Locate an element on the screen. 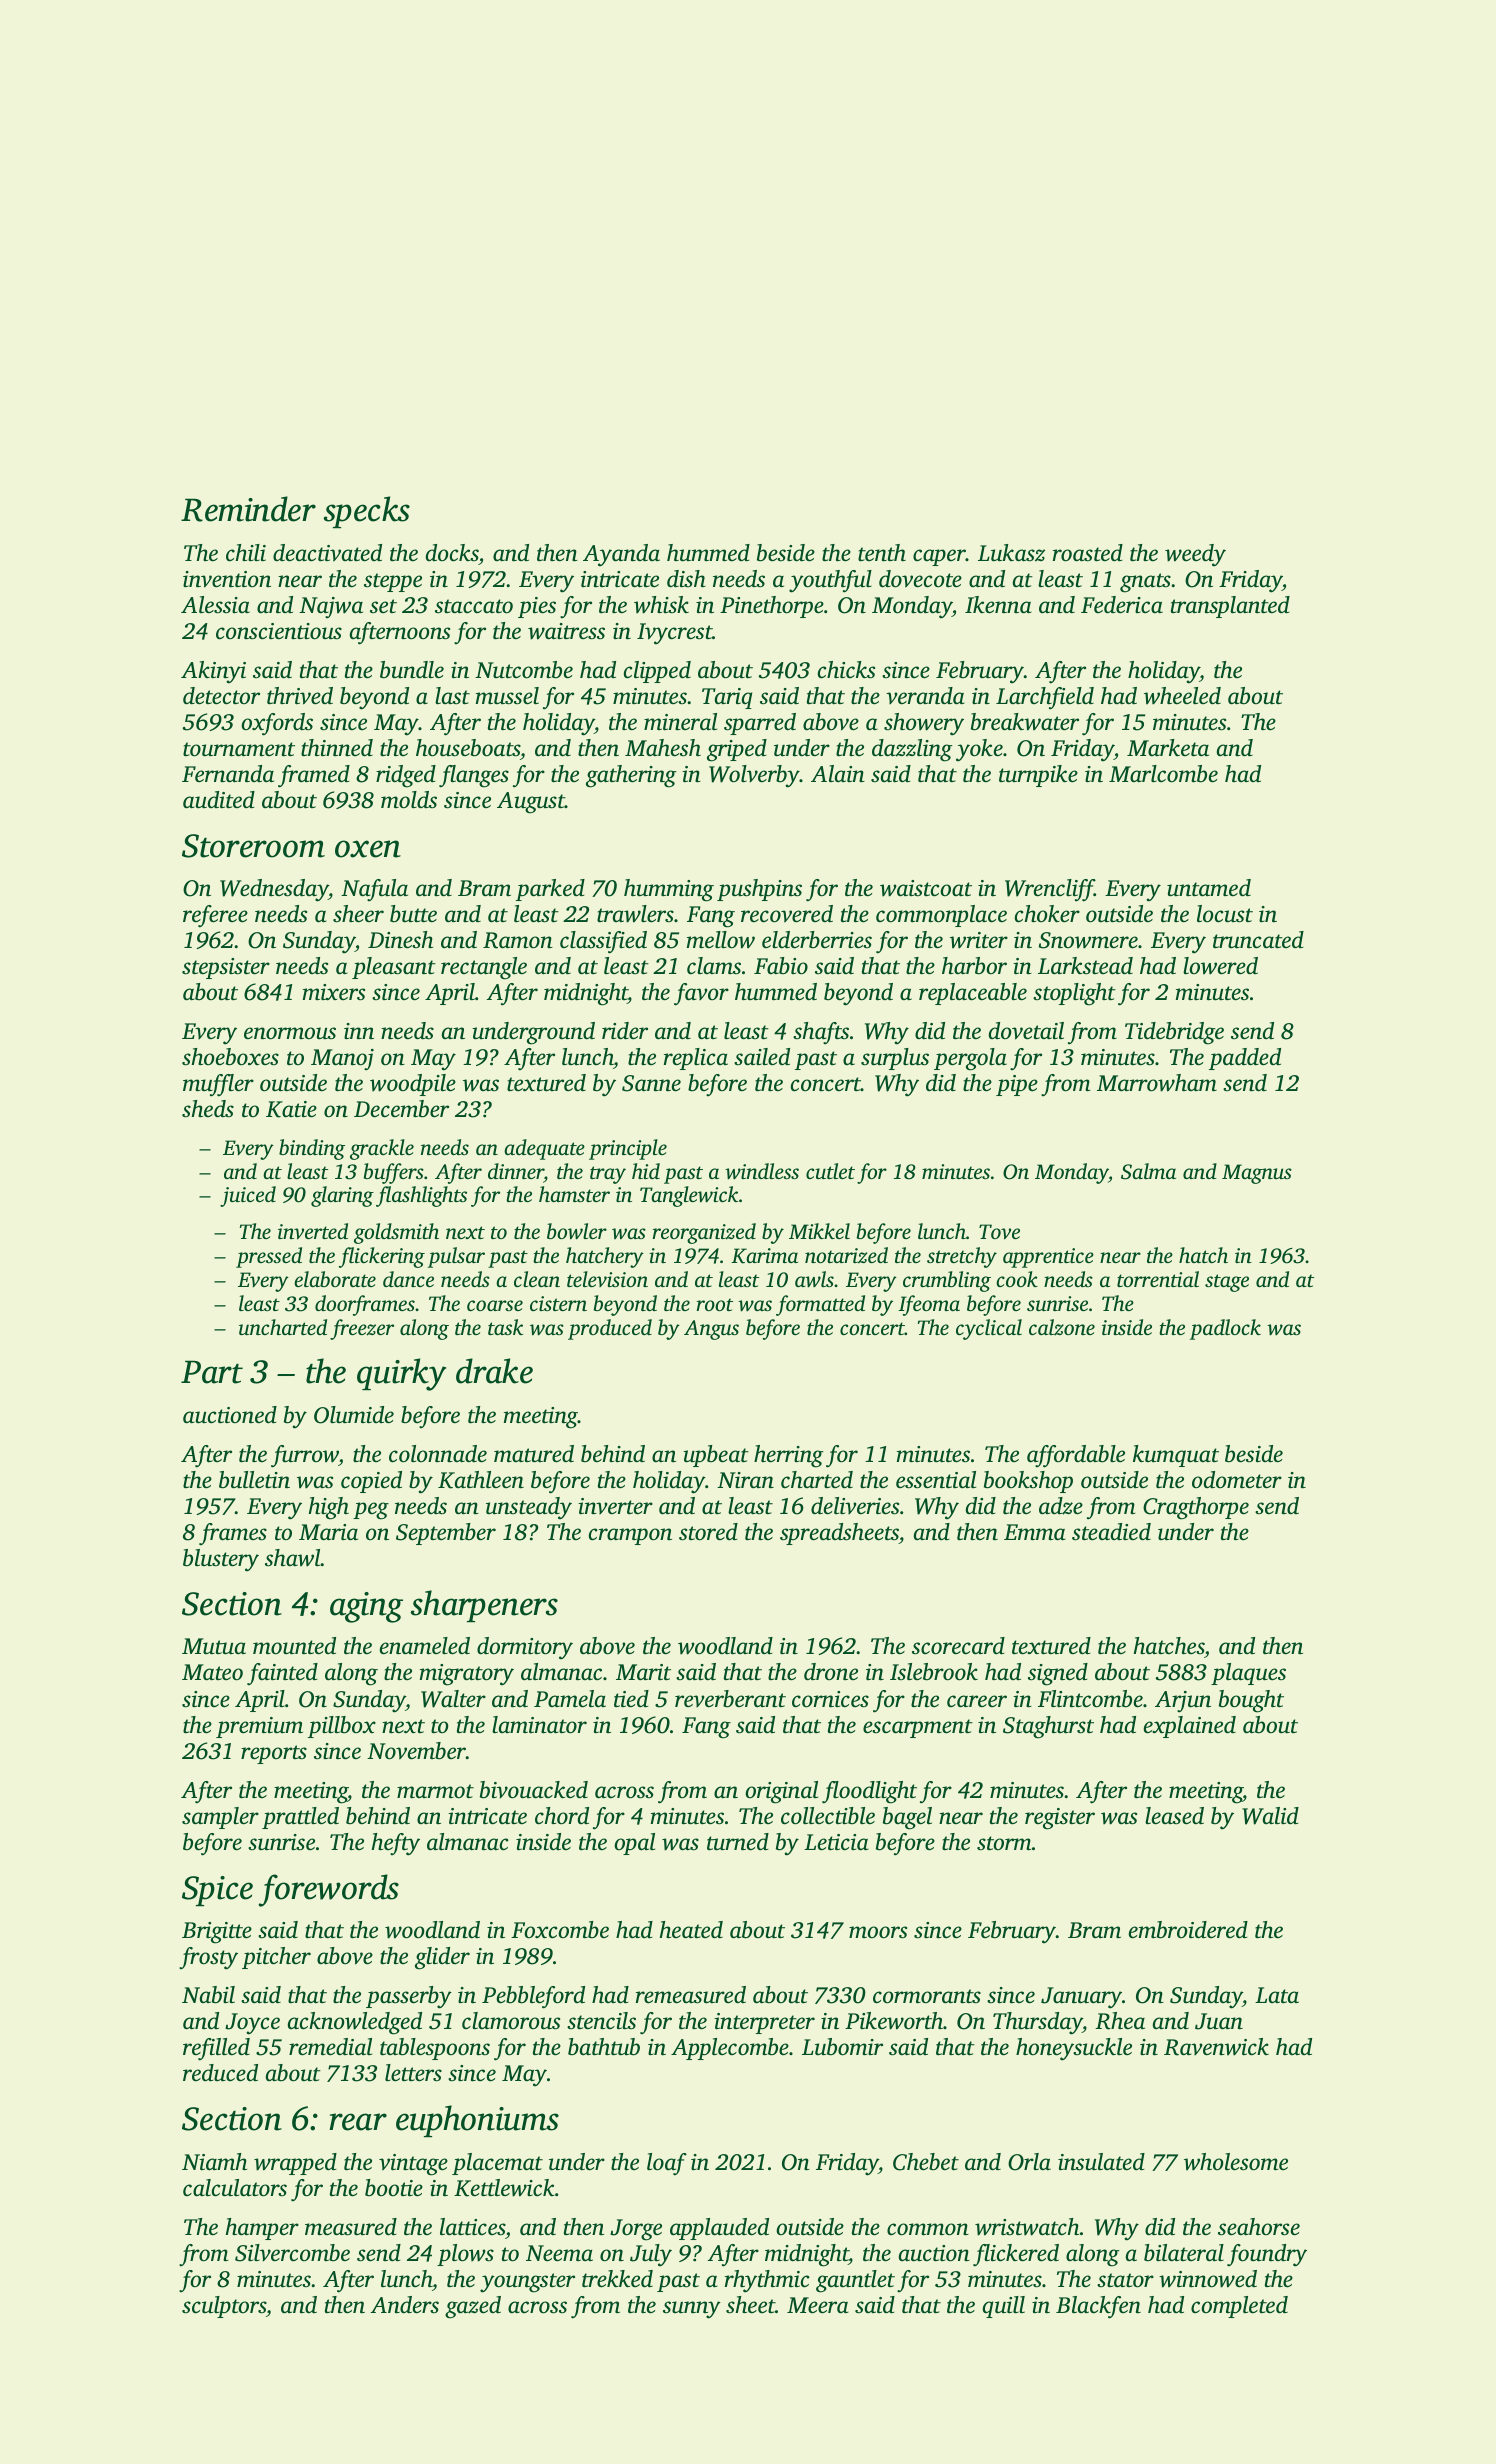  tenth is located at coordinates (882, 553).
